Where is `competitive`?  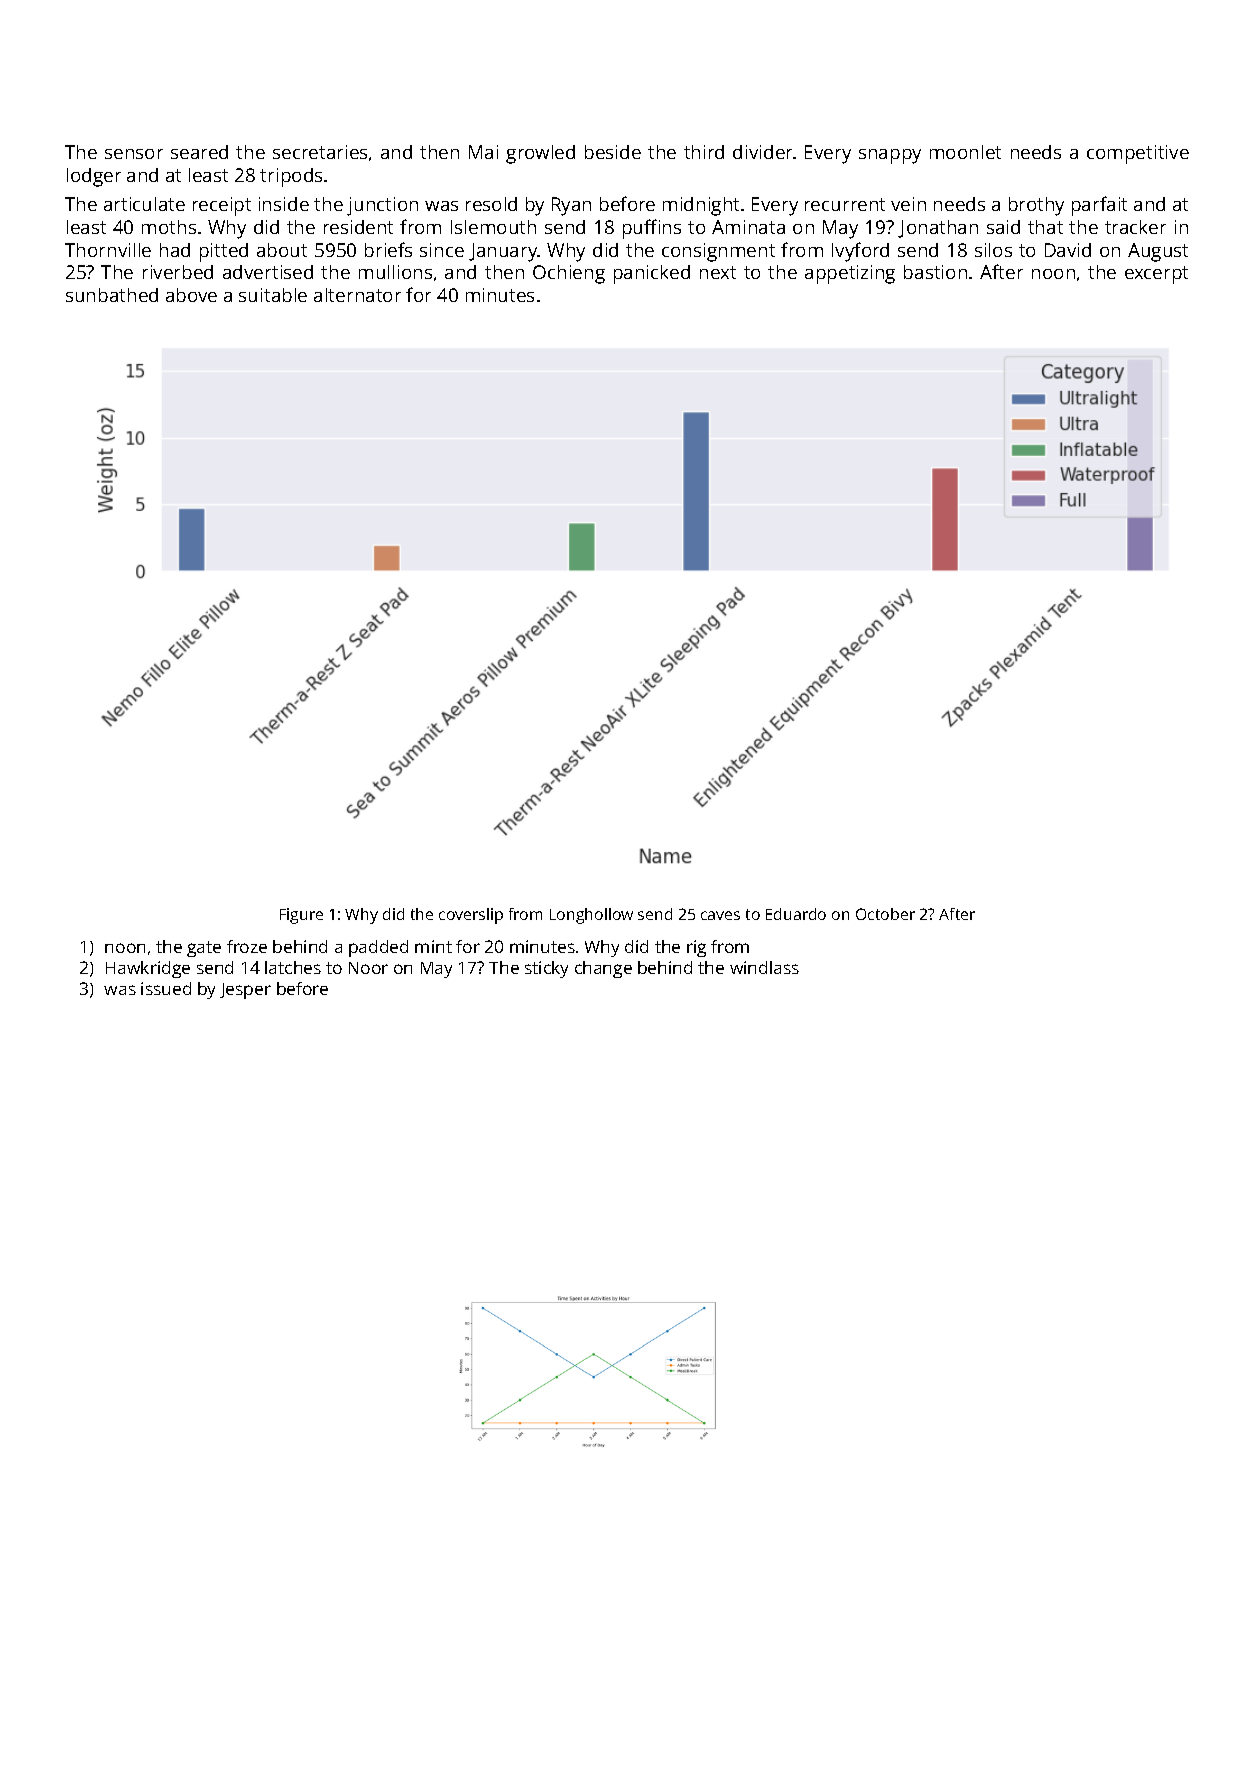
competitive is located at coordinates (1138, 154).
